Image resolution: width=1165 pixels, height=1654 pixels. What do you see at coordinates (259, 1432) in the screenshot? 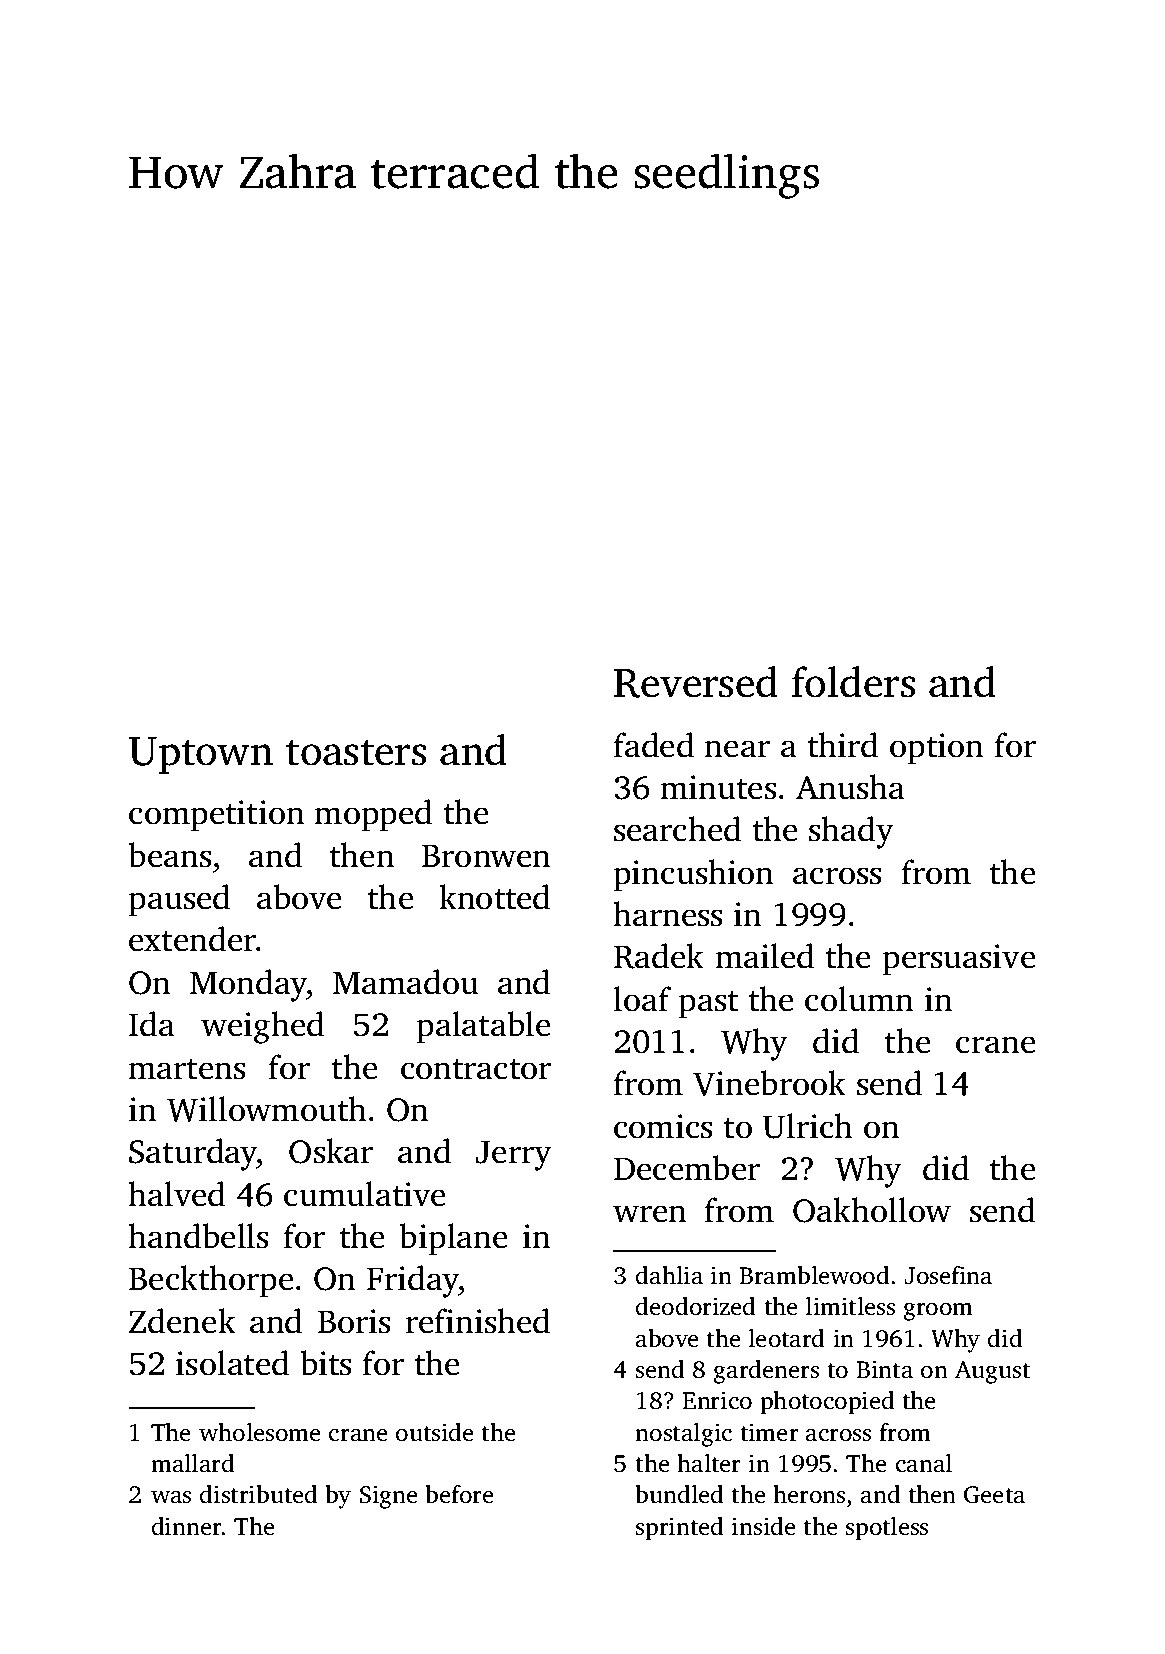
I see `wholesome` at bounding box center [259, 1432].
